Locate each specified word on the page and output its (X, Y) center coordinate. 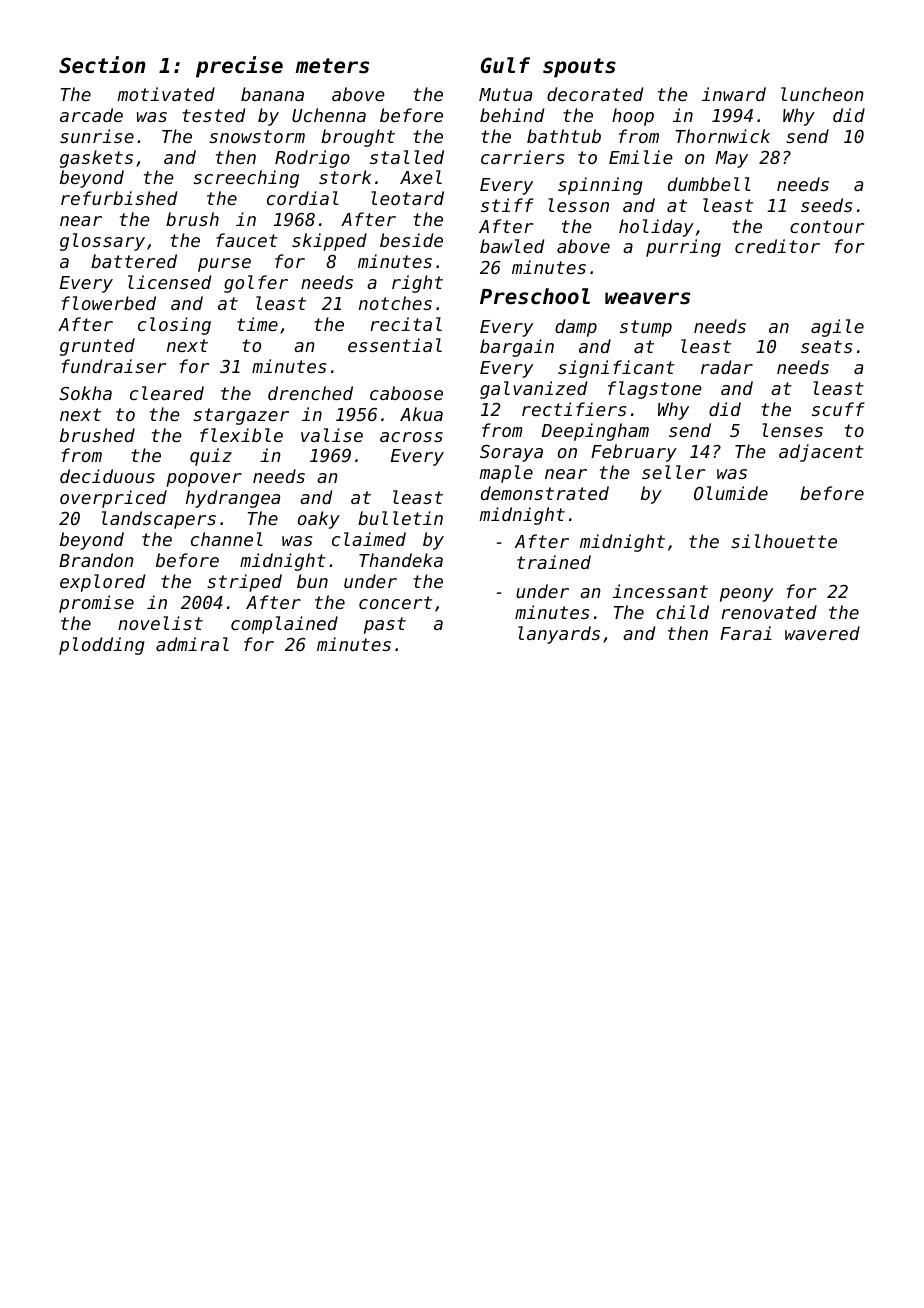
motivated (166, 94)
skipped (329, 242)
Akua (421, 414)
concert (395, 602)
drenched (310, 393)
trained (554, 562)
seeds (826, 205)
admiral (192, 644)
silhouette (784, 541)
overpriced (113, 499)
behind (512, 115)
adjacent (821, 453)
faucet (247, 240)
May (732, 159)
